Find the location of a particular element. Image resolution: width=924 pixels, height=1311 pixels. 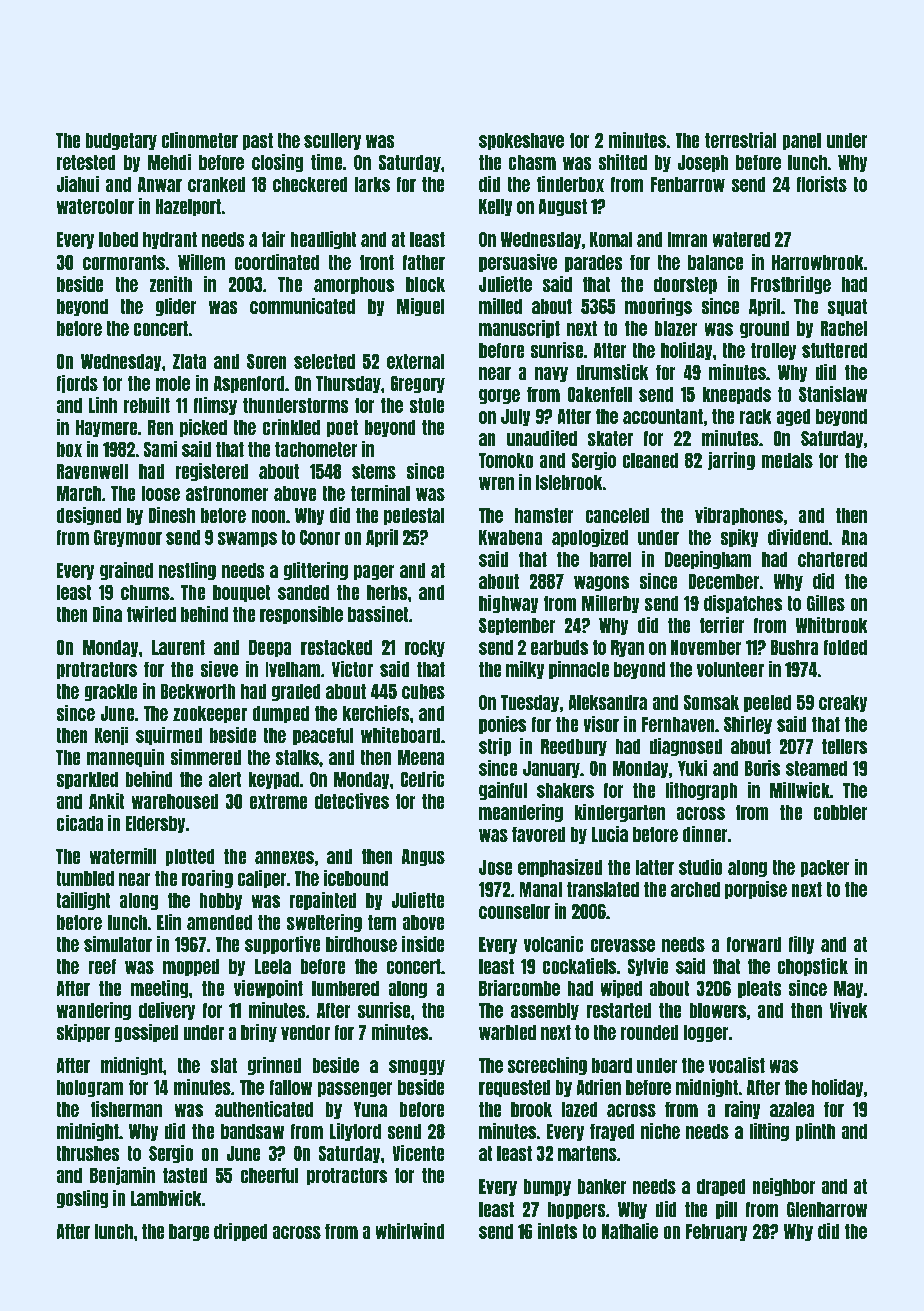

crinkled is located at coordinates (291, 426).
